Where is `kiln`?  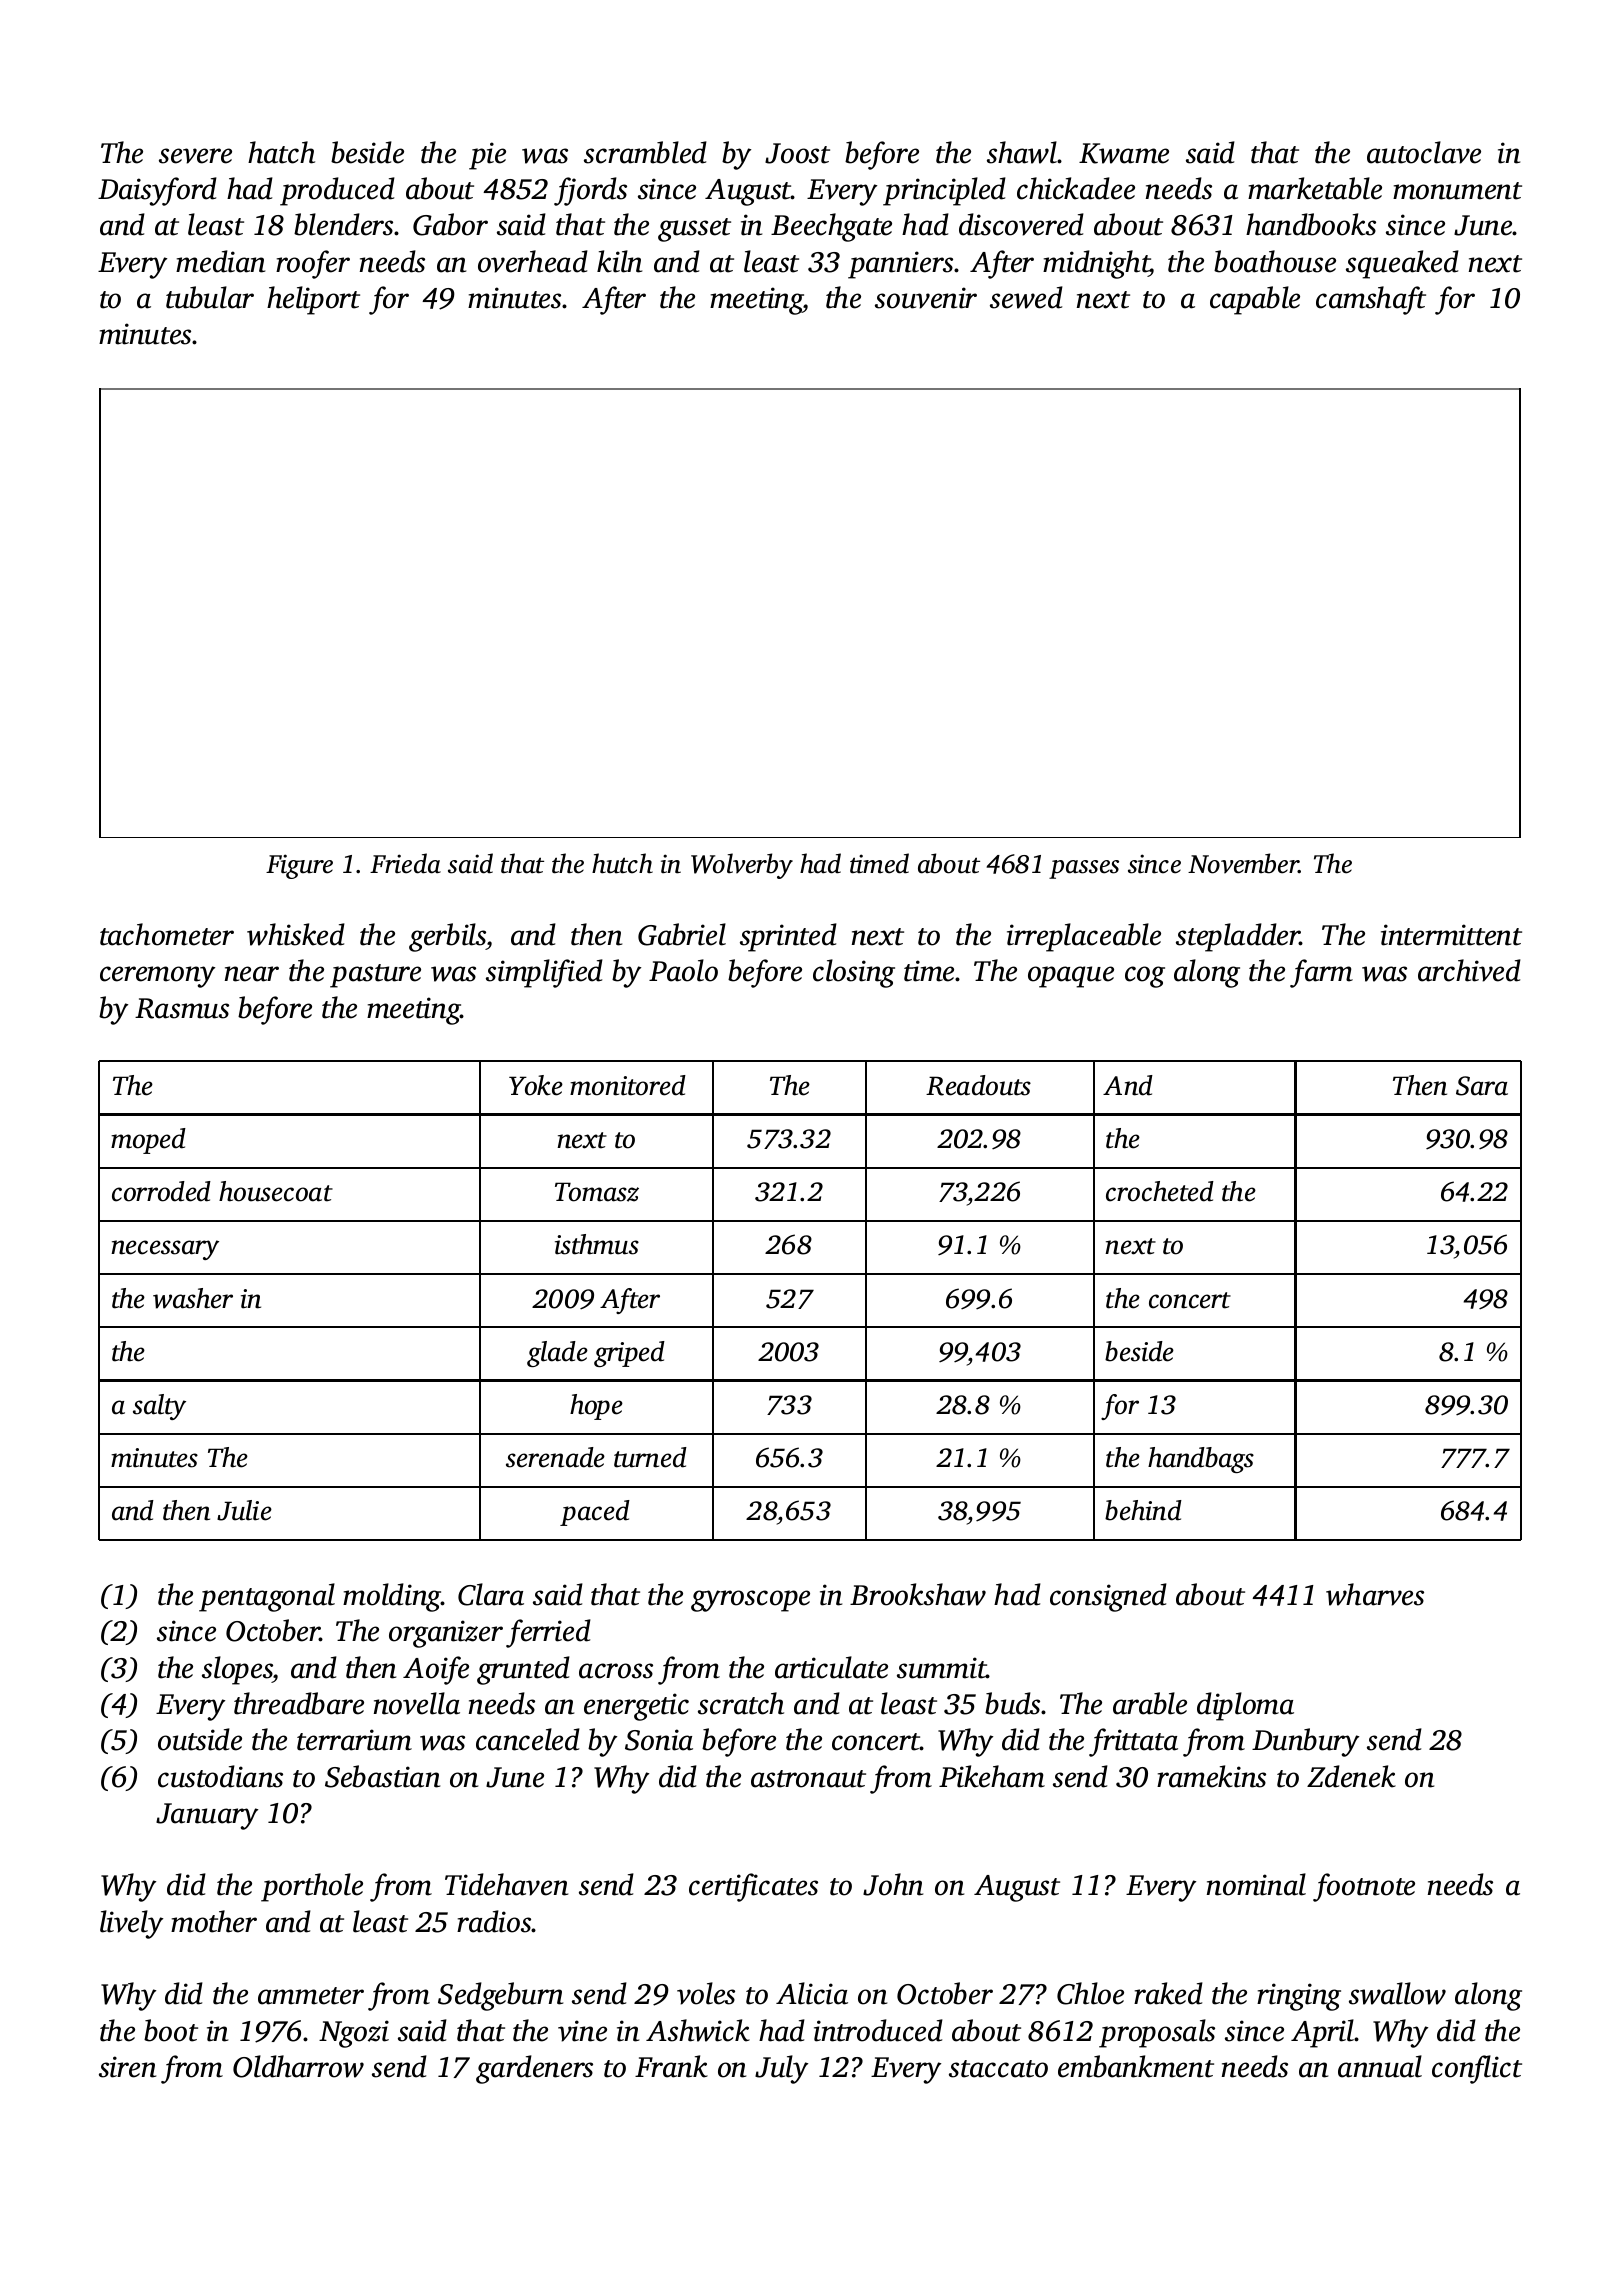
kiln is located at coordinates (619, 261).
